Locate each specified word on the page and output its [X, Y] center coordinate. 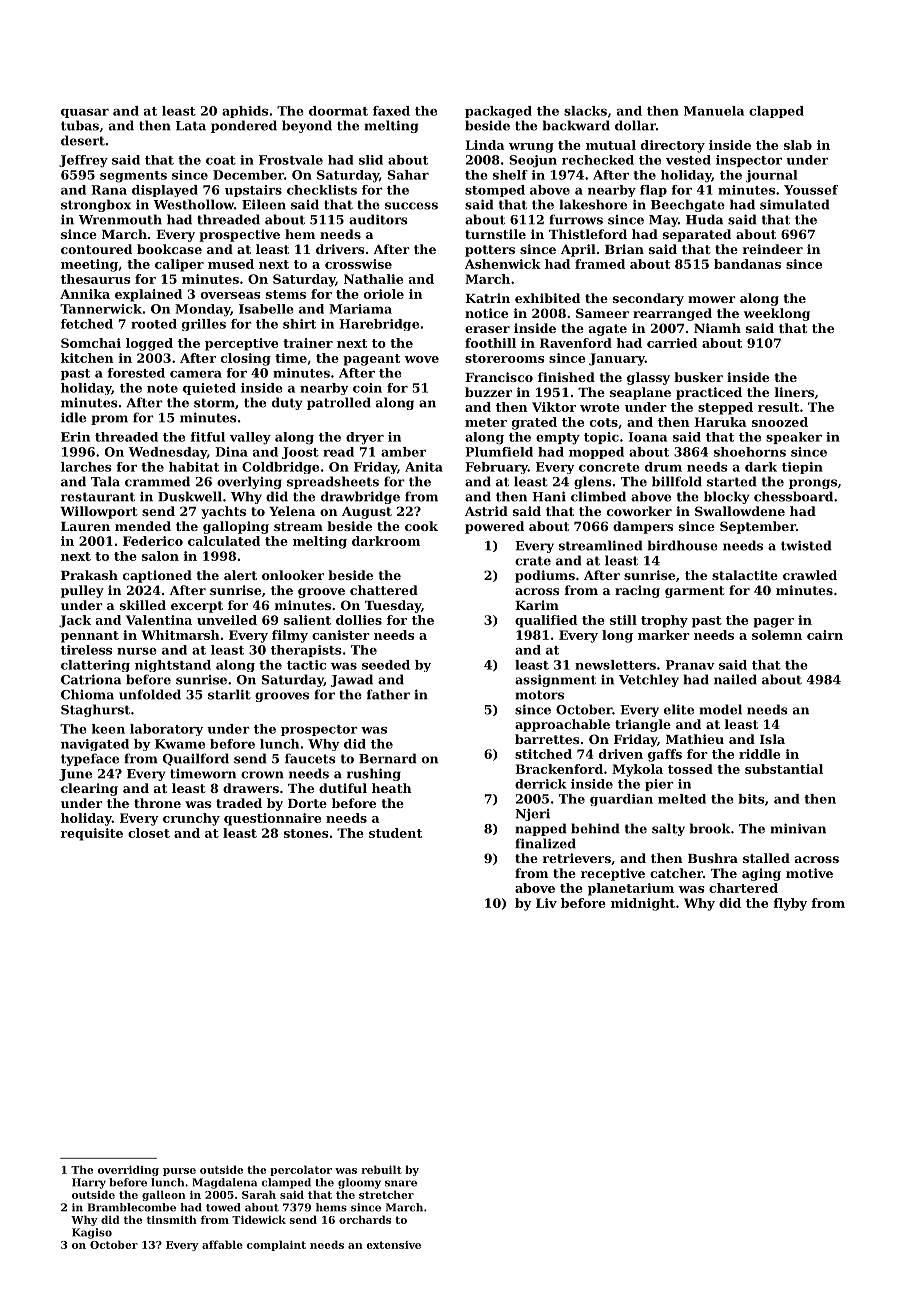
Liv [546, 903]
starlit [229, 694]
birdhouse [683, 545]
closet [149, 833]
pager [773, 623]
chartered [743, 888]
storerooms [505, 358]
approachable [562, 725]
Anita [424, 467]
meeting [89, 265]
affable [222, 1244]
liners [794, 392]
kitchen [87, 358]
